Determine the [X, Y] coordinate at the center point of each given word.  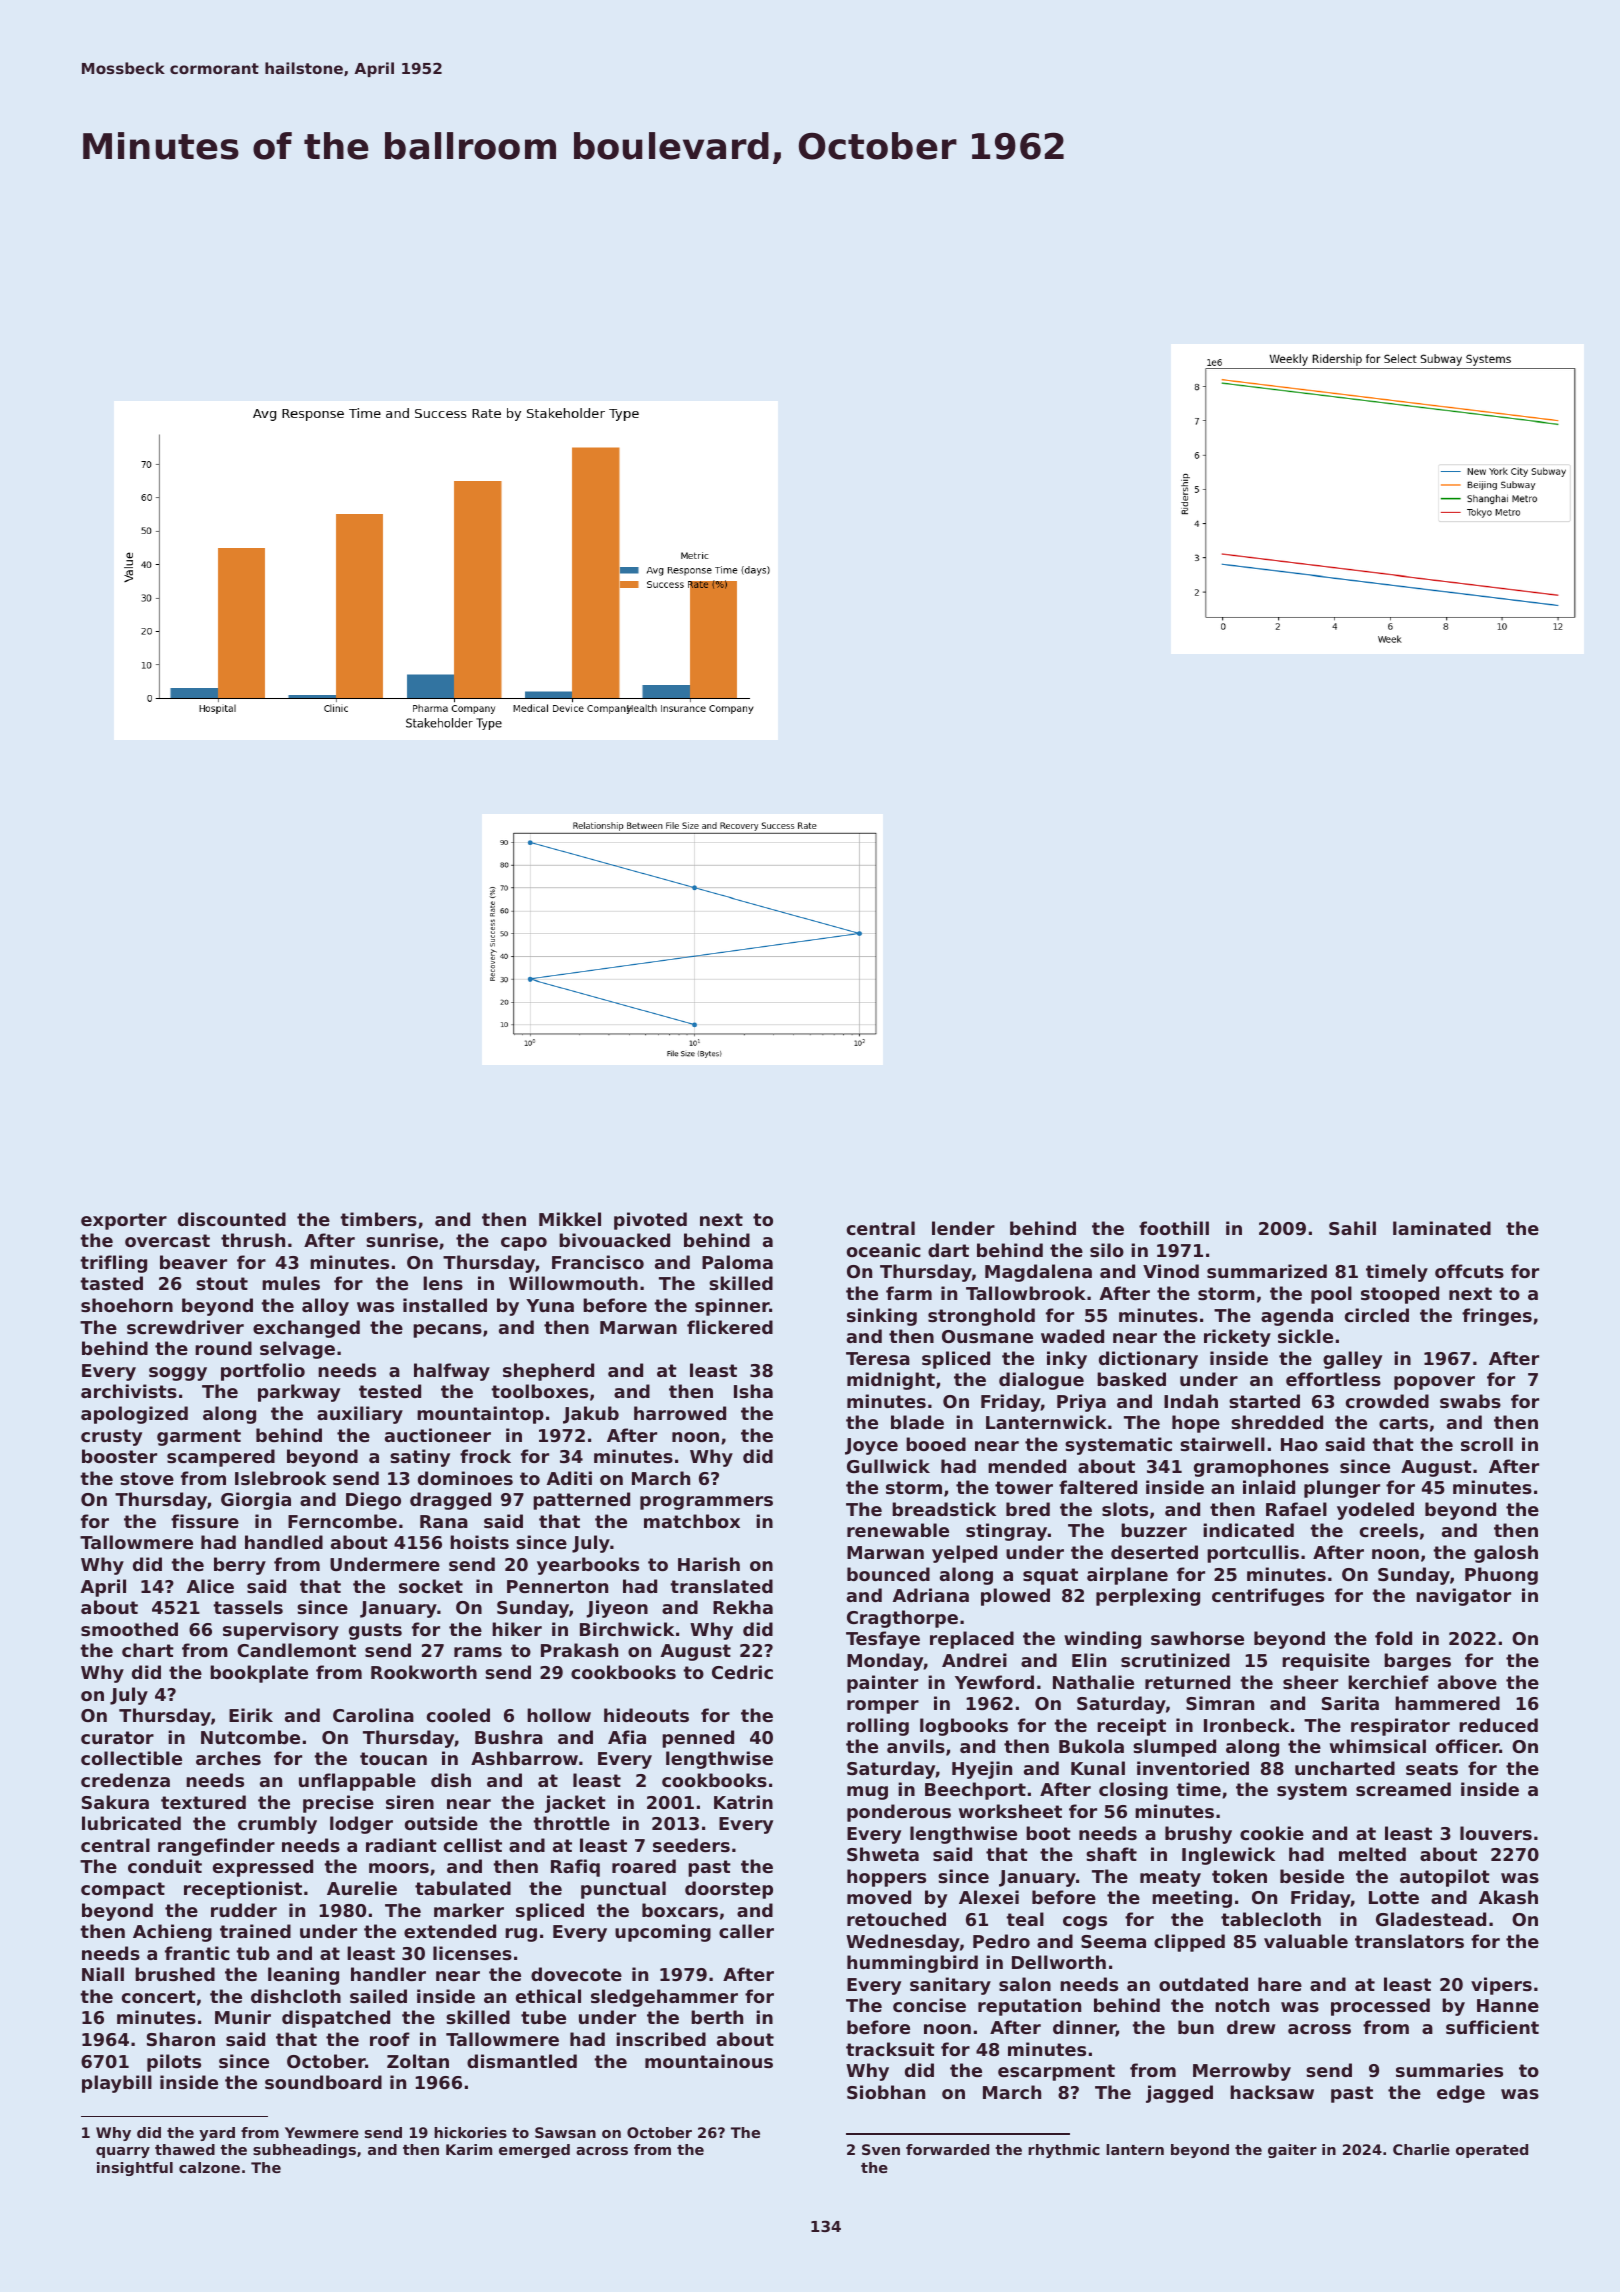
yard [217, 2134]
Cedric [742, 1672]
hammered [1447, 1703]
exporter [124, 1221]
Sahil [1352, 1228]
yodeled [1375, 1511]
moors [399, 1868]
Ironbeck [1246, 1725]
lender [963, 1228]
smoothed [129, 1629]
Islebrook [280, 1478]
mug [867, 1793]
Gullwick [888, 1466]
